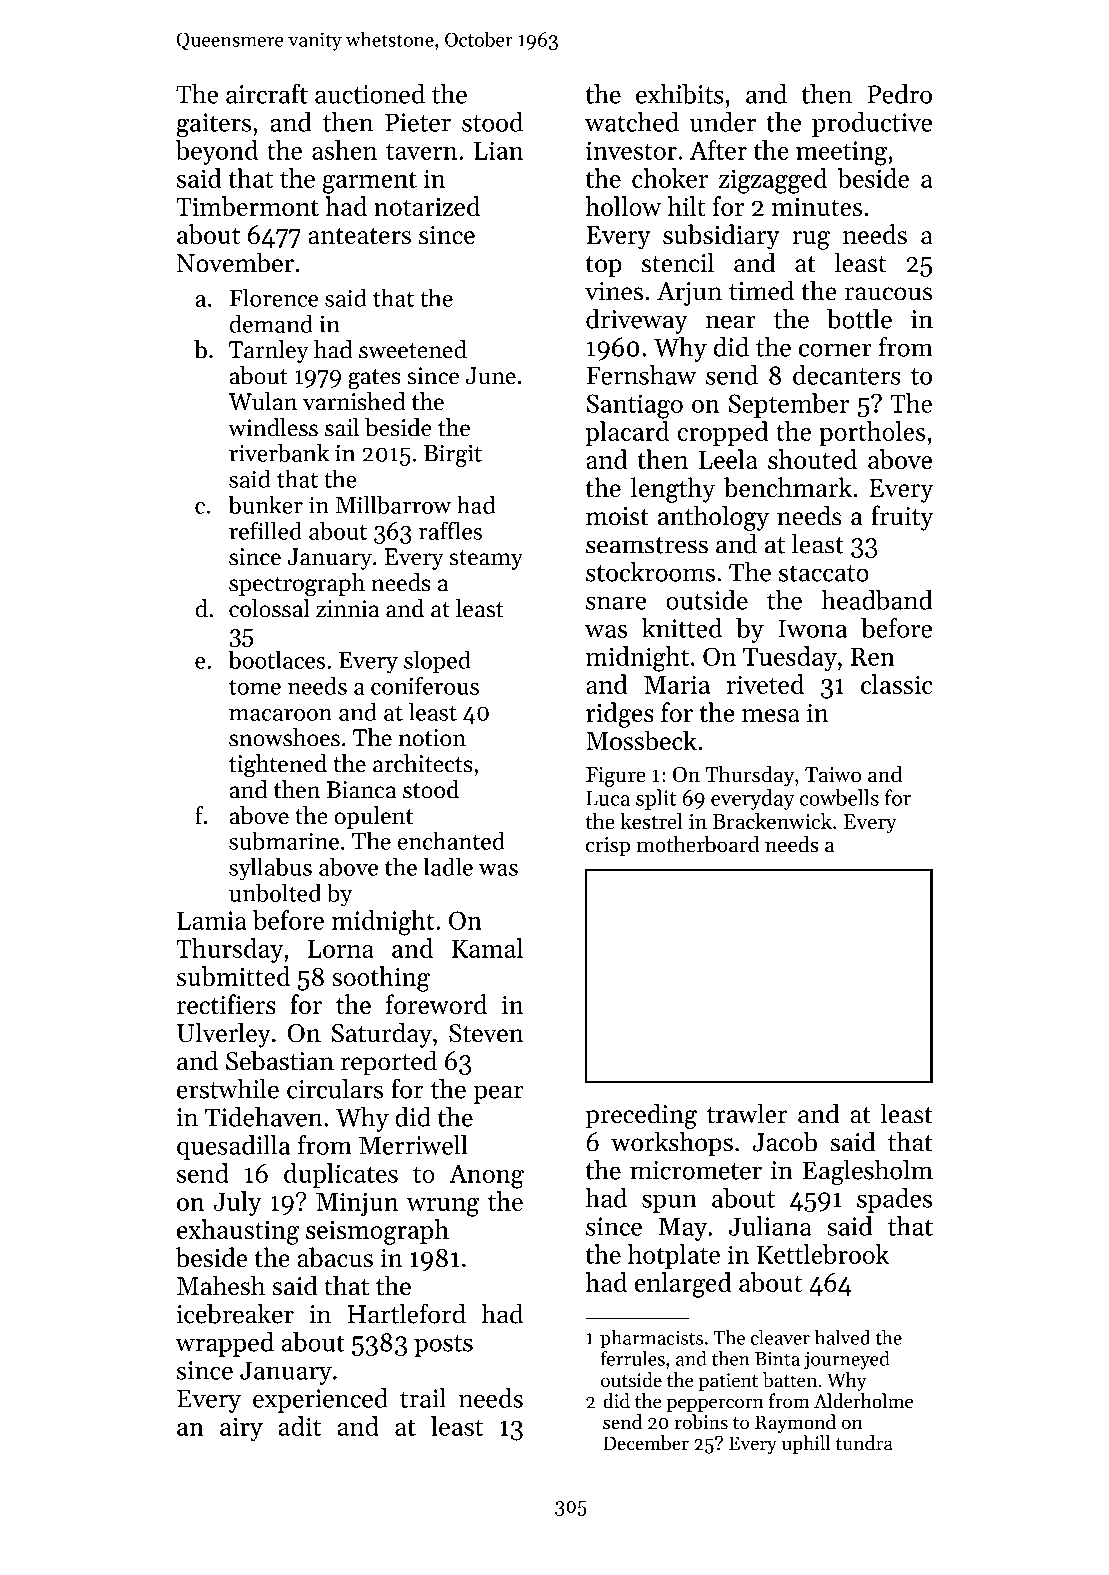 The height and width of the screenshot is (1575, 1109). What do you see at coordinates (680, 94) in the screenshot?
I see `exhibits` at bounding box center [680, 94].
